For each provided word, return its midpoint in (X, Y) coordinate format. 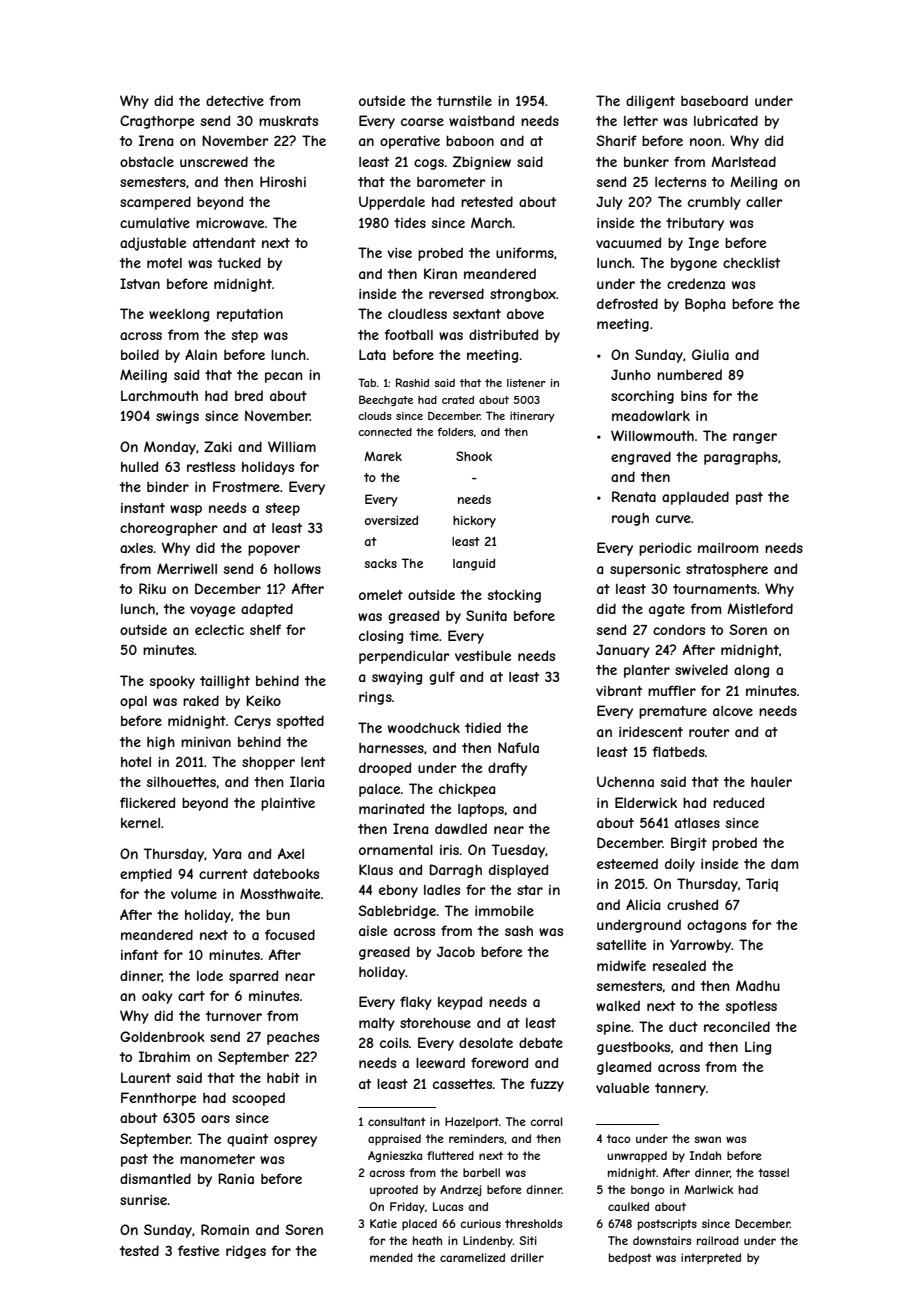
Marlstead (743, 161)
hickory (474, 522)
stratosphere (727, 570)
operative (410, 142)
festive (198, 1250)
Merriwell (187, 568)
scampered (155, 203)
